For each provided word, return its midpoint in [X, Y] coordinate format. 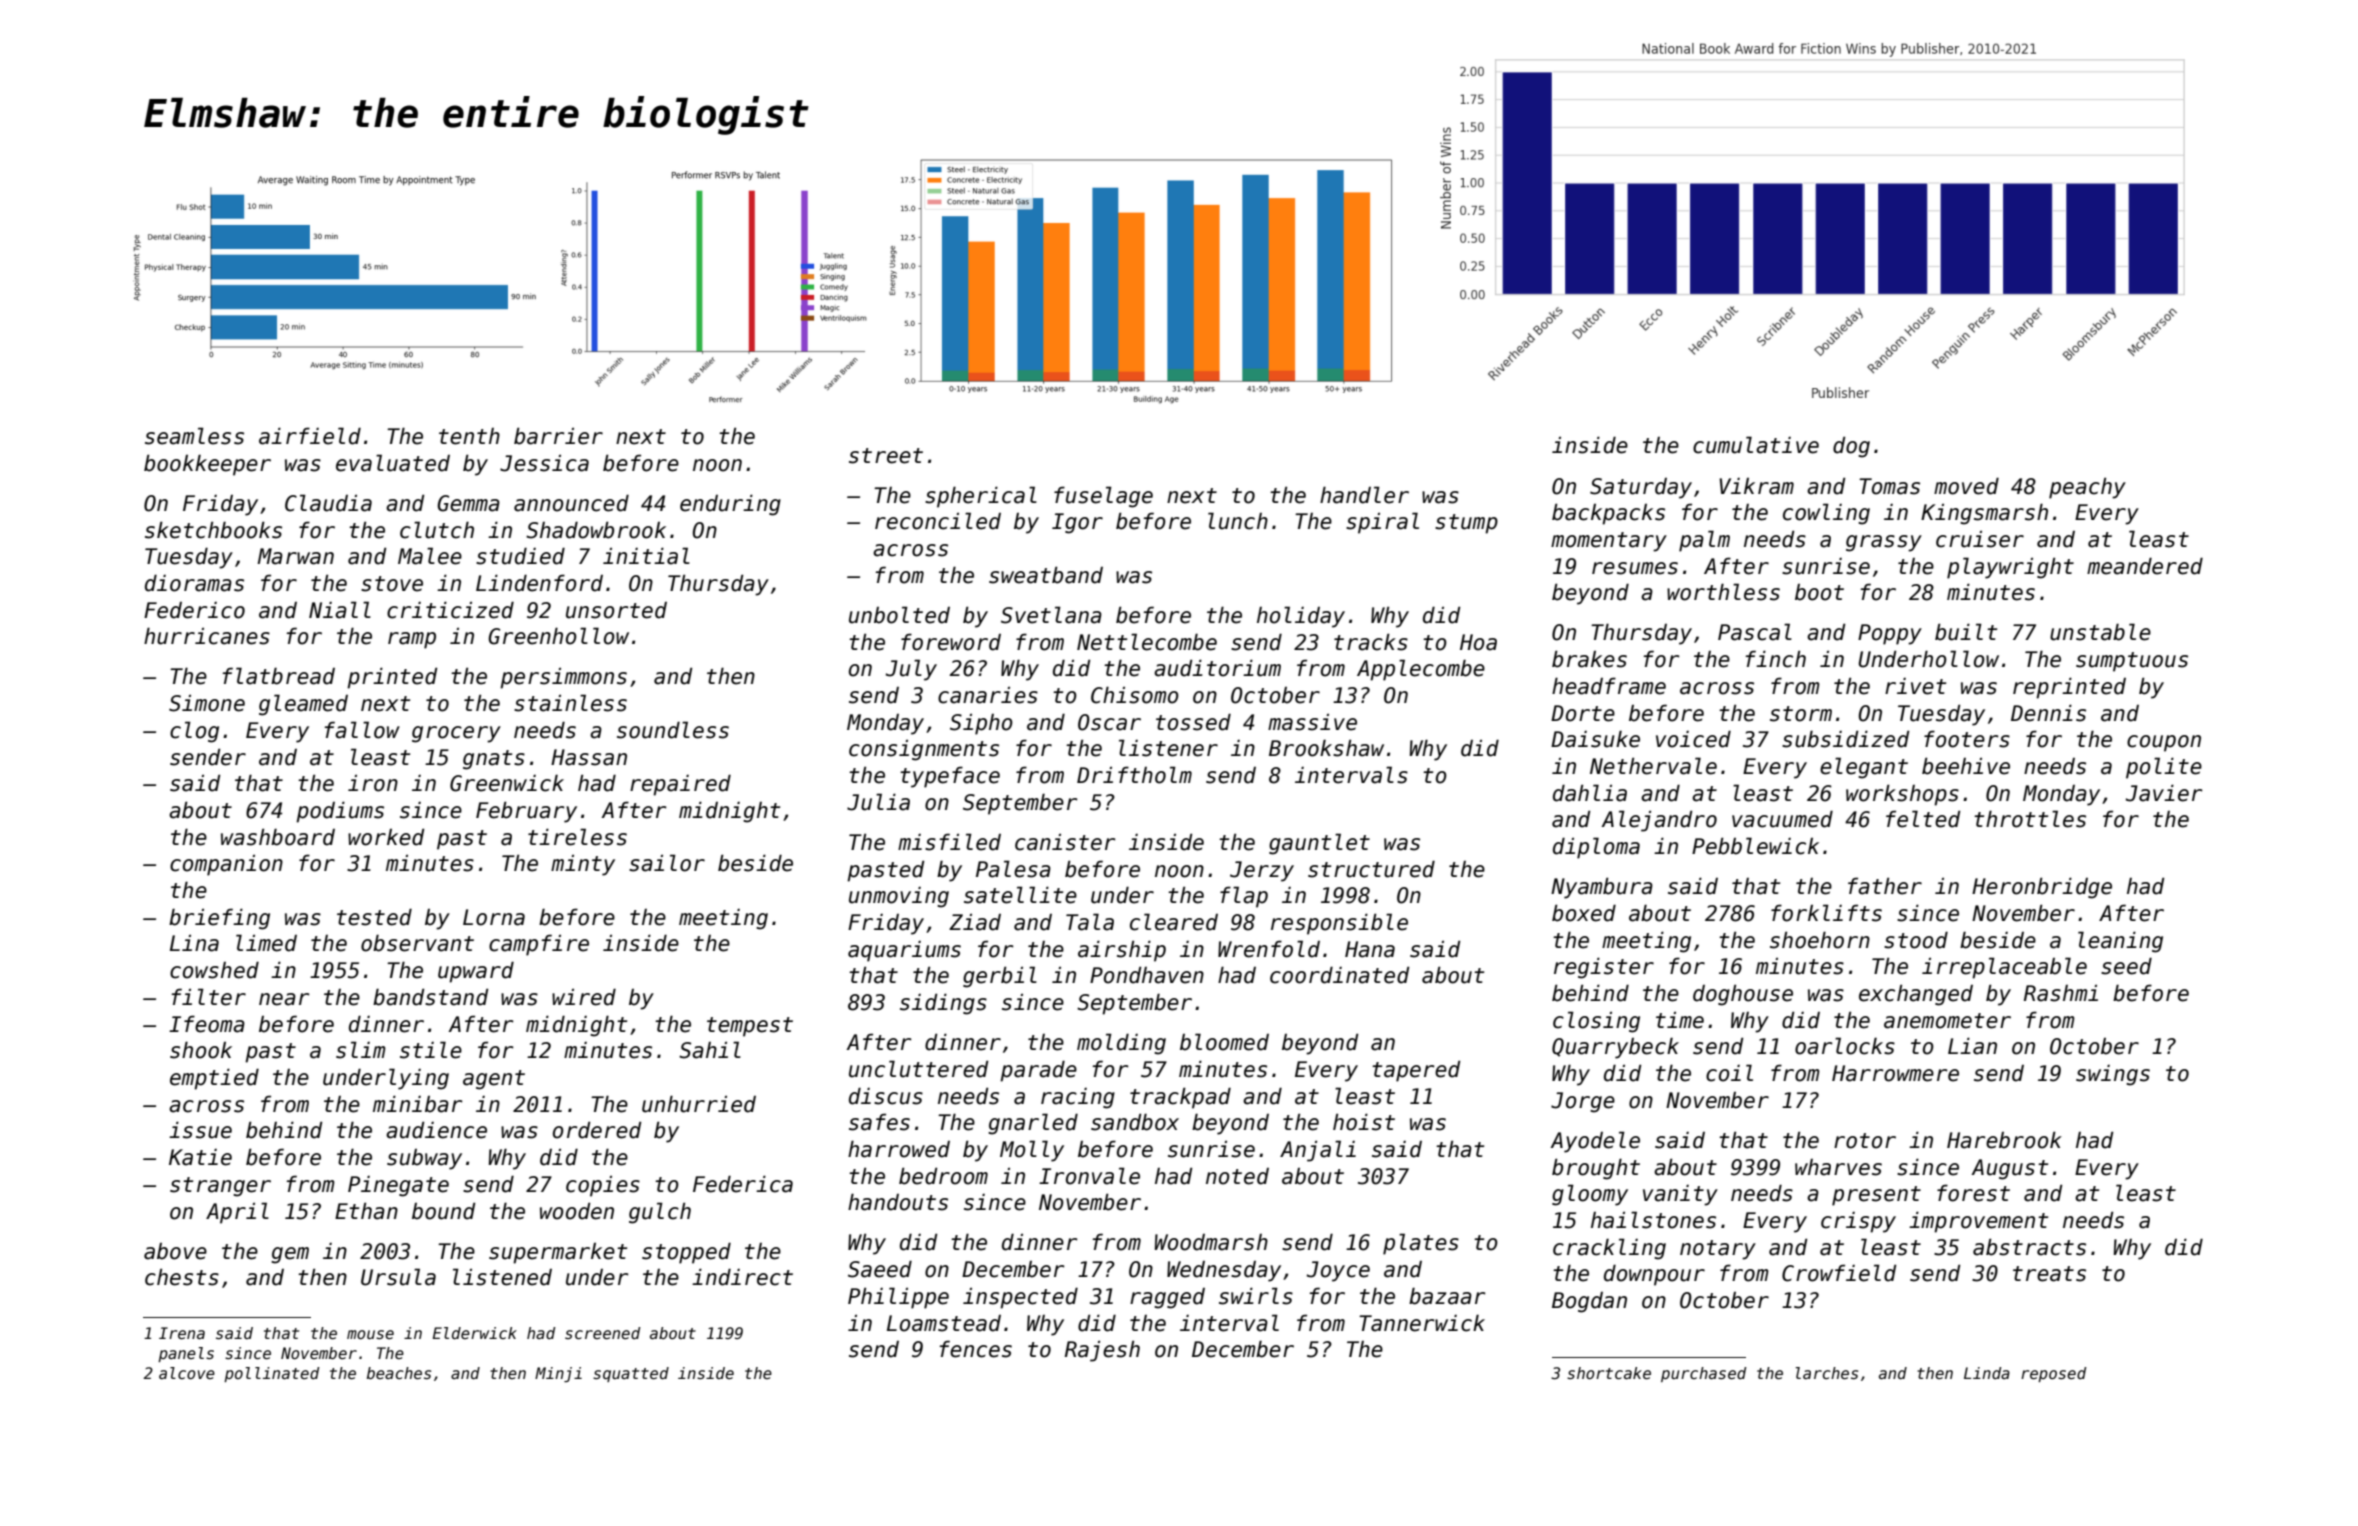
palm [1704, 541]
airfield [310, 436]
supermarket [558, 1253]
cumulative [1756, 445]
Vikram [1756, 486]
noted [1237, 1176]
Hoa [1478, 642]
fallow [362, 730]
